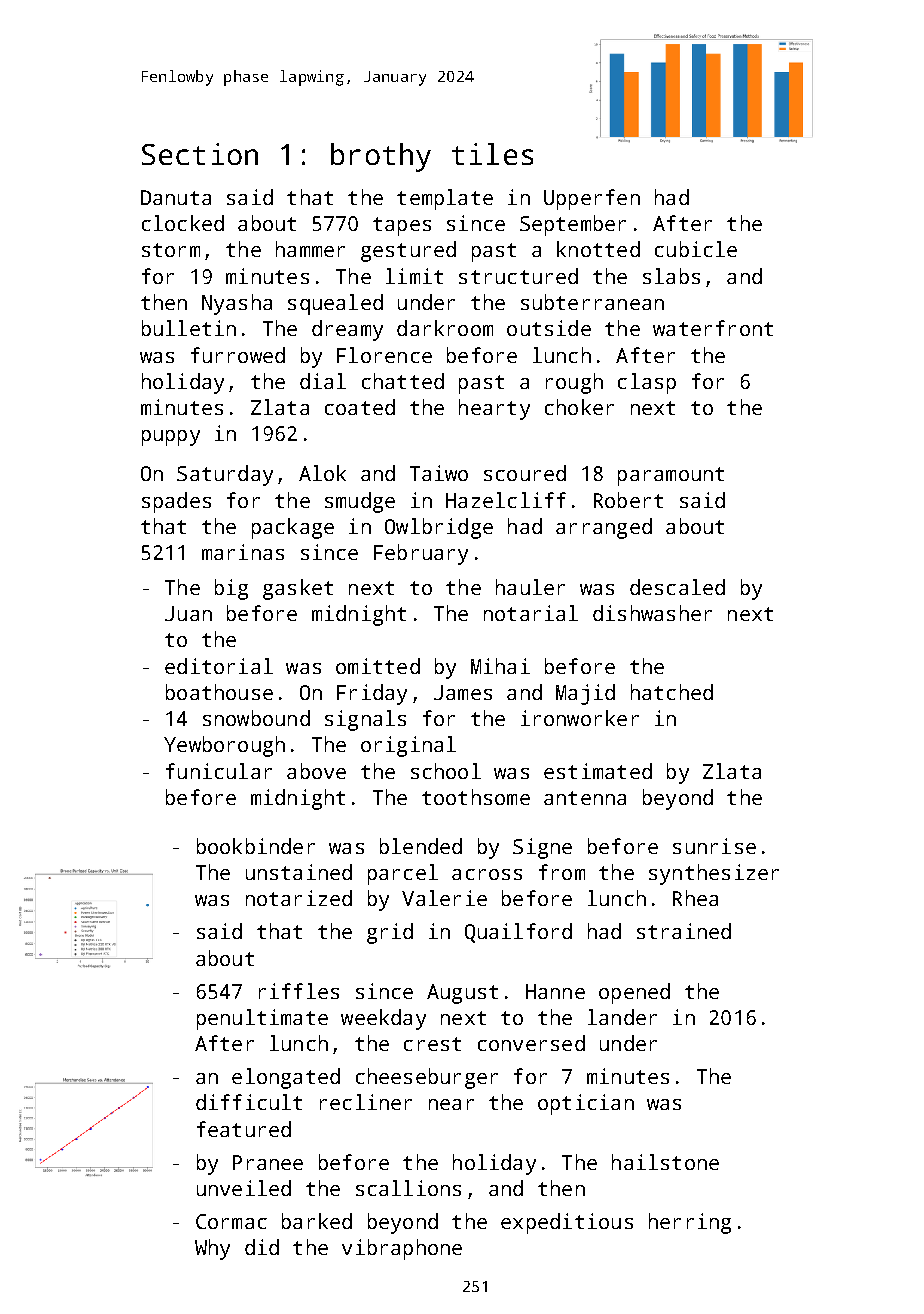 The width and height of the document is (924, 1314). I want to click on marinas, so click(243, 552).
